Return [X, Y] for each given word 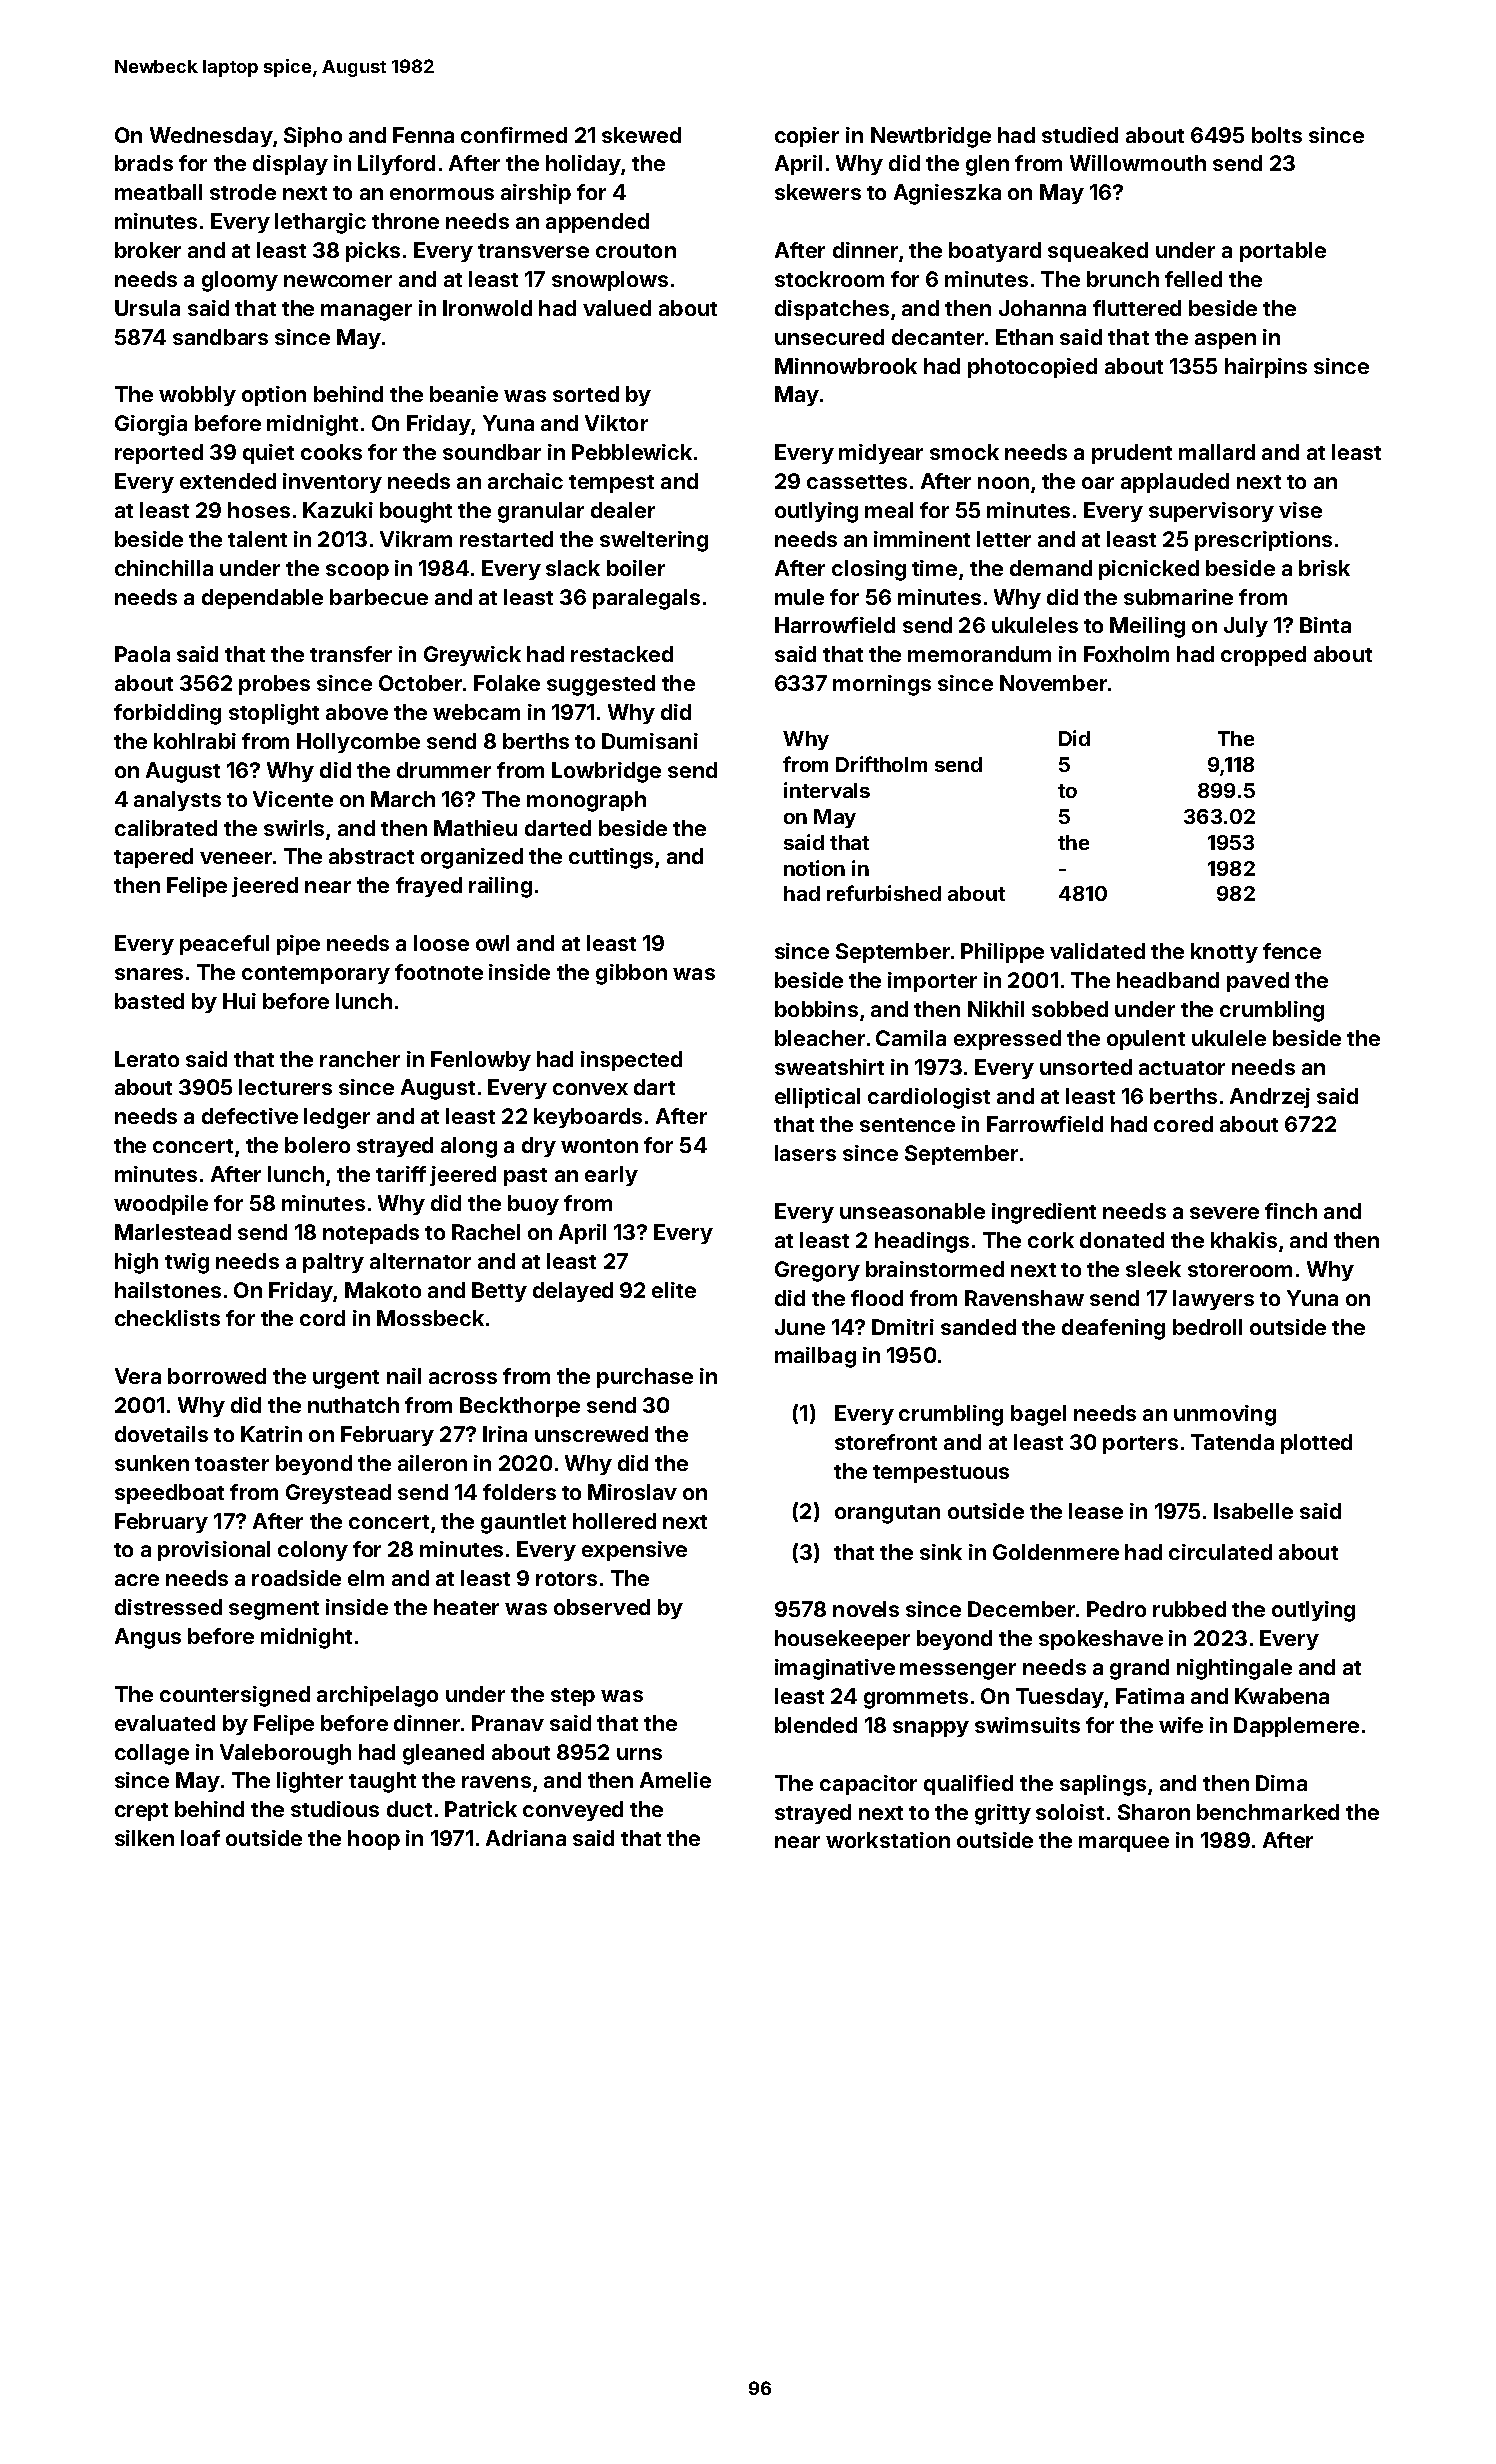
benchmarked [1268, 1812]
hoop [374, 1840]
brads [144, 163]
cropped [1263, 656]
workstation [888, 1840]
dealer [623, 510]
